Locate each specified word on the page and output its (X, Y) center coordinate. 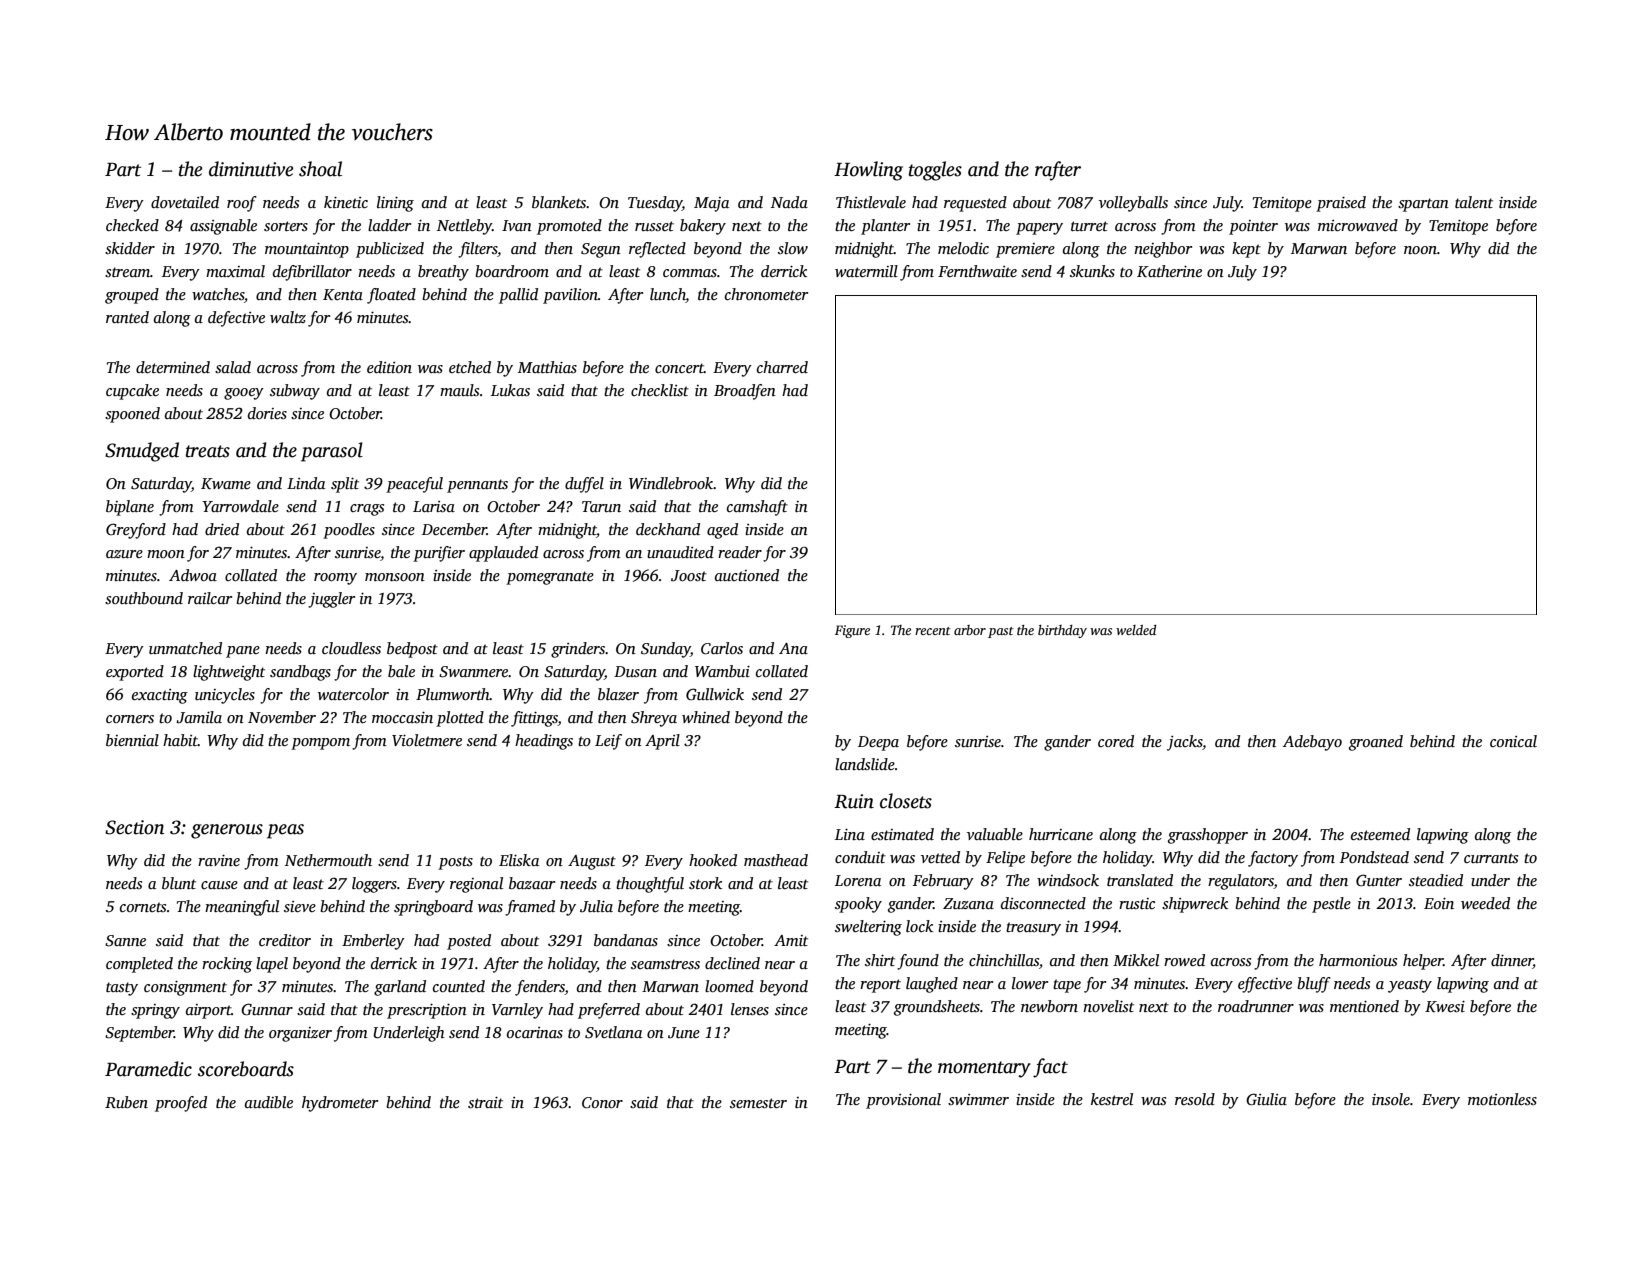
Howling (868, 171)
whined (706, 717)
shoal (320, 169)
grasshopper (1208, 836)
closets (906, 801)
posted (469, 942)
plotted (460, 719)
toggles (935, 171)
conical (1513, 741)
